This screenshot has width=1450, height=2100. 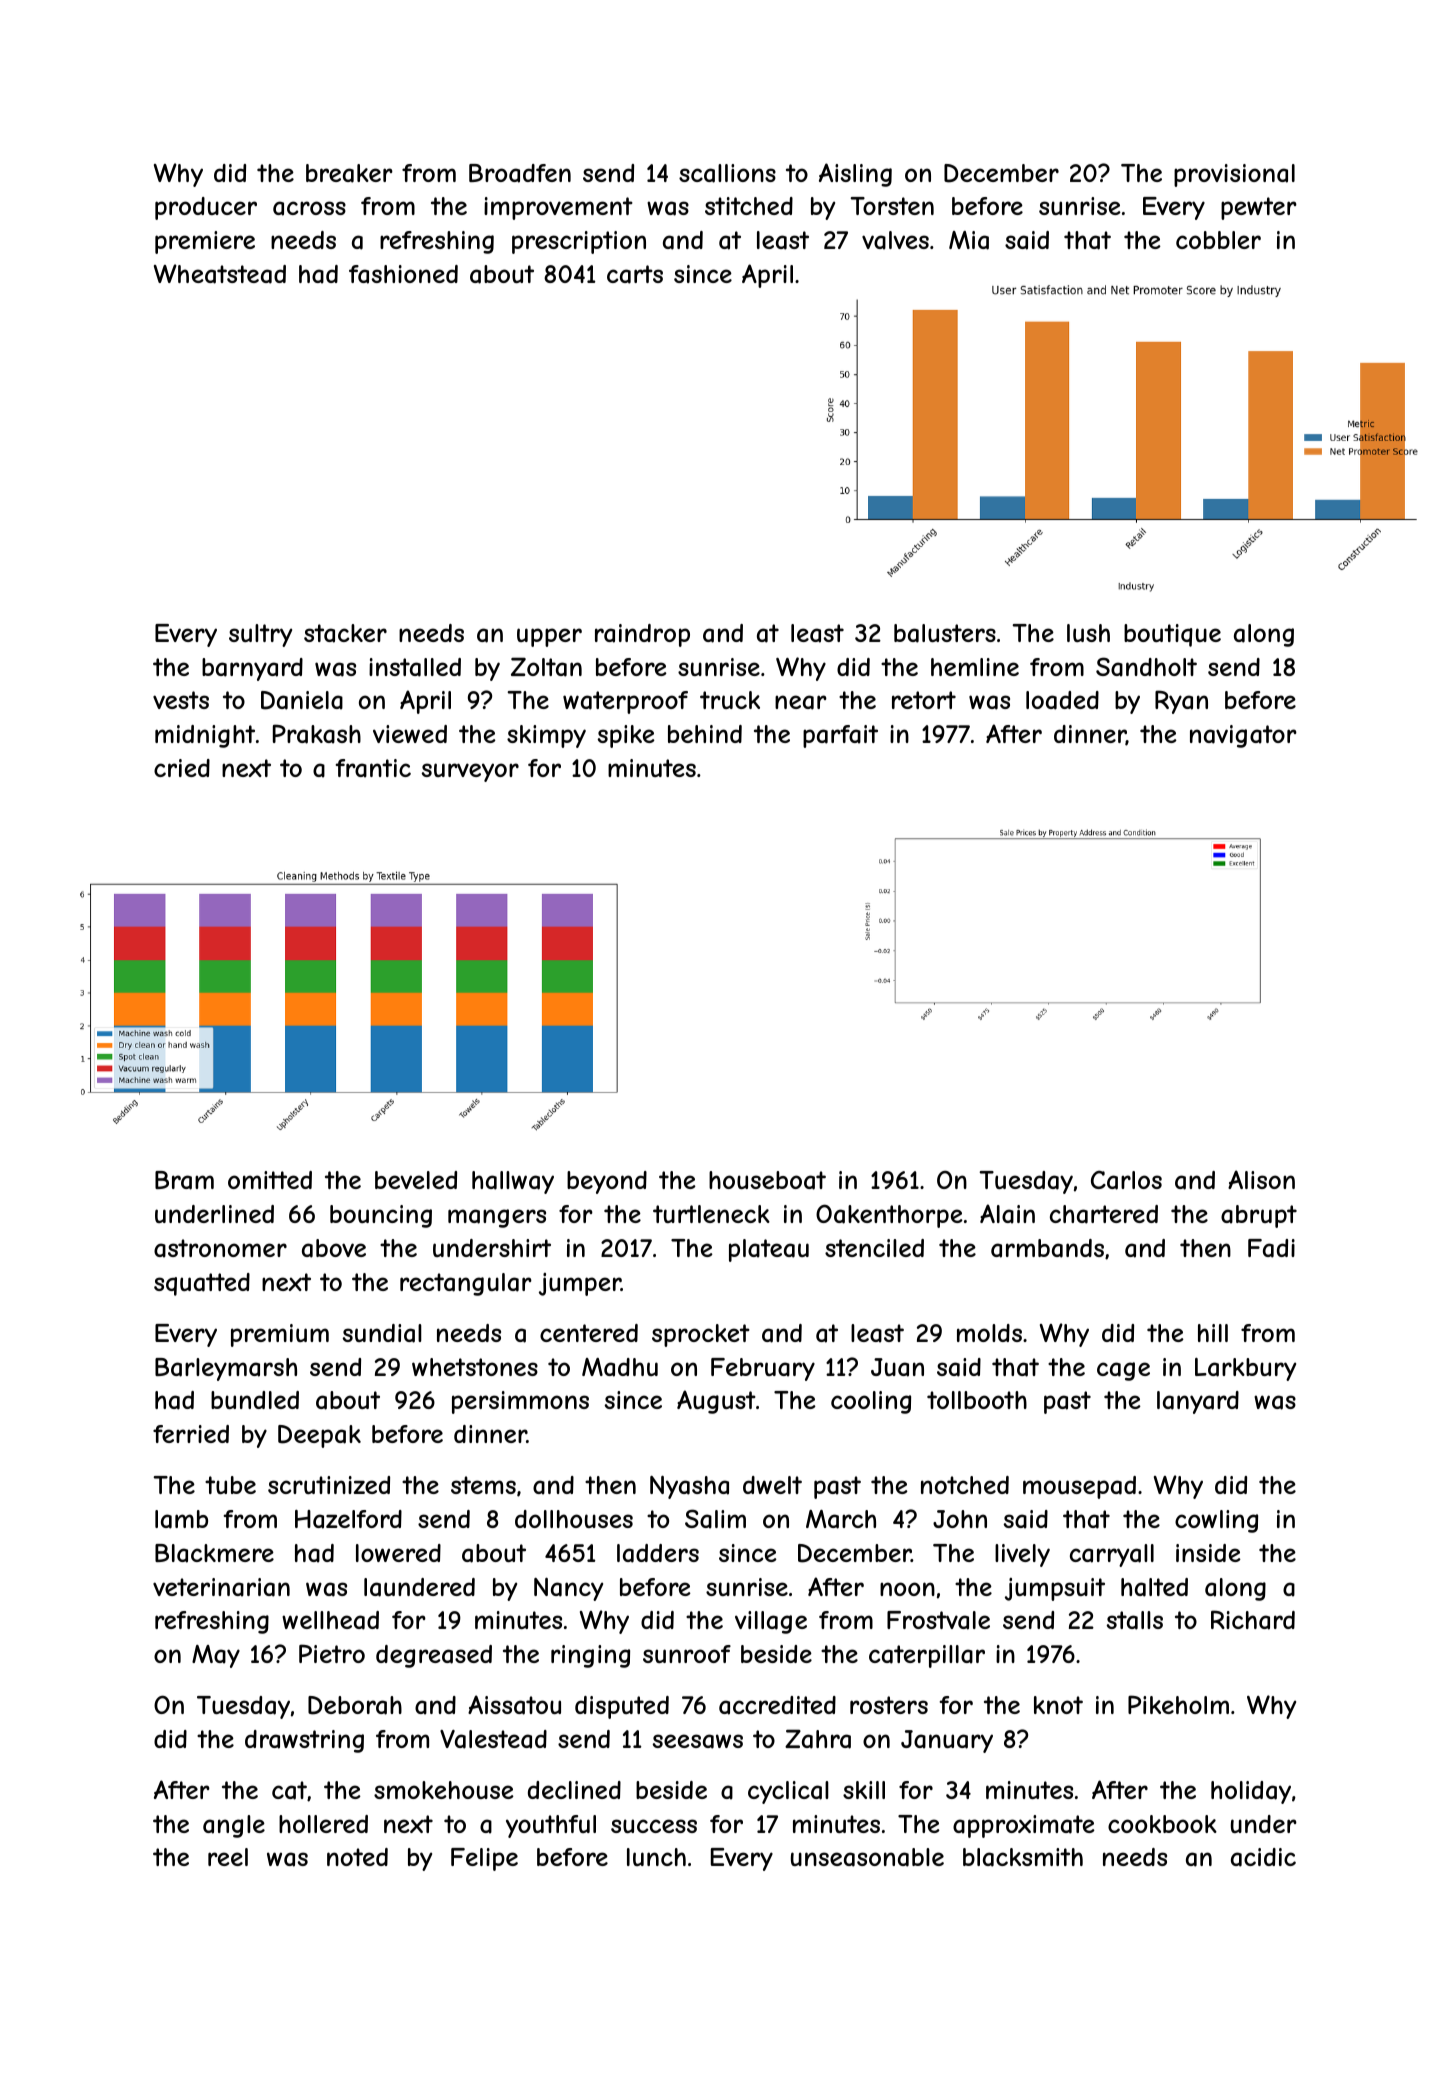 What do you see at coordinates (767, 1180) in the screenshot?
I see `houseboat` at bounding box center [767, 1180].
